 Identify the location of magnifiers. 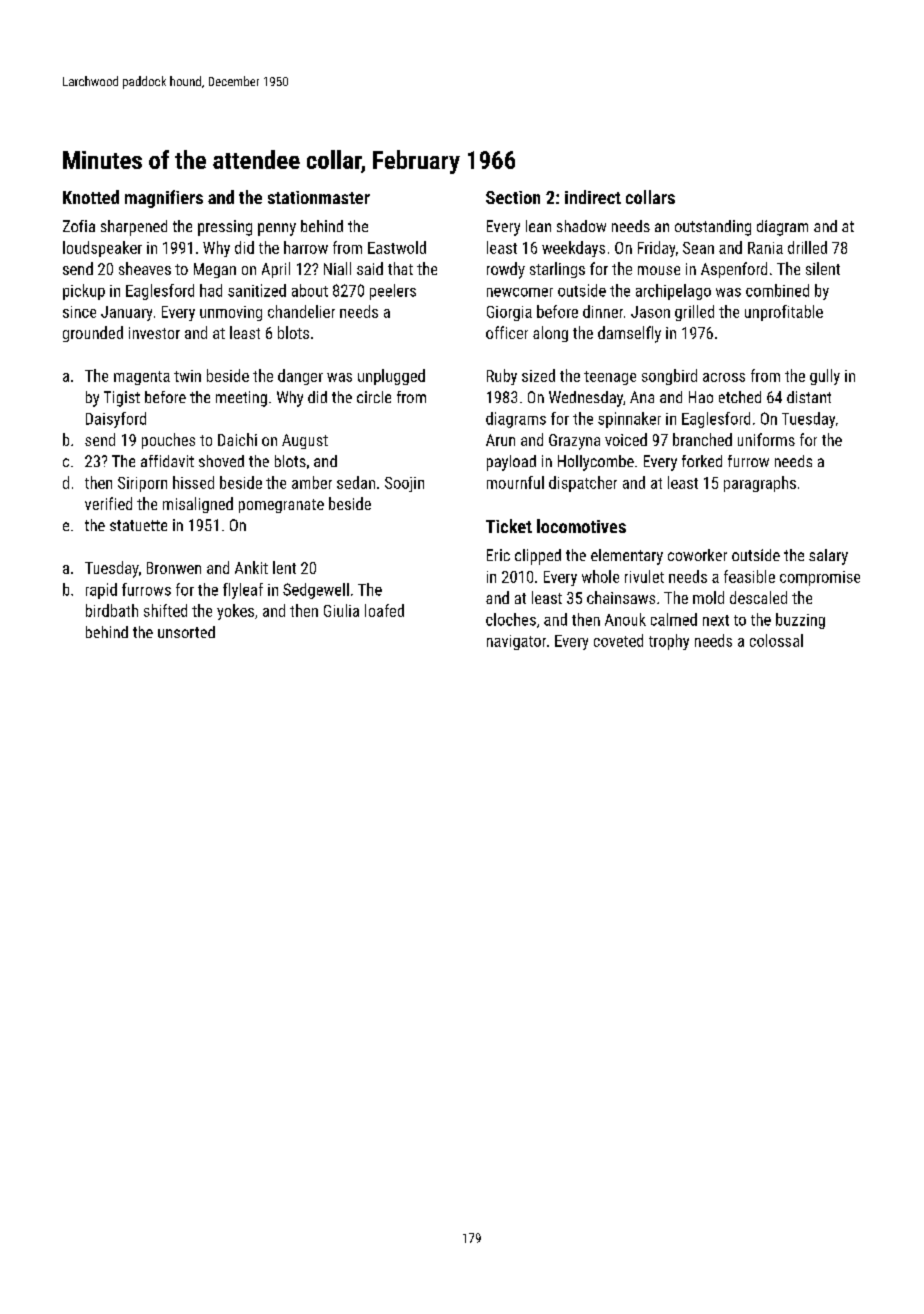
(164, 199).
